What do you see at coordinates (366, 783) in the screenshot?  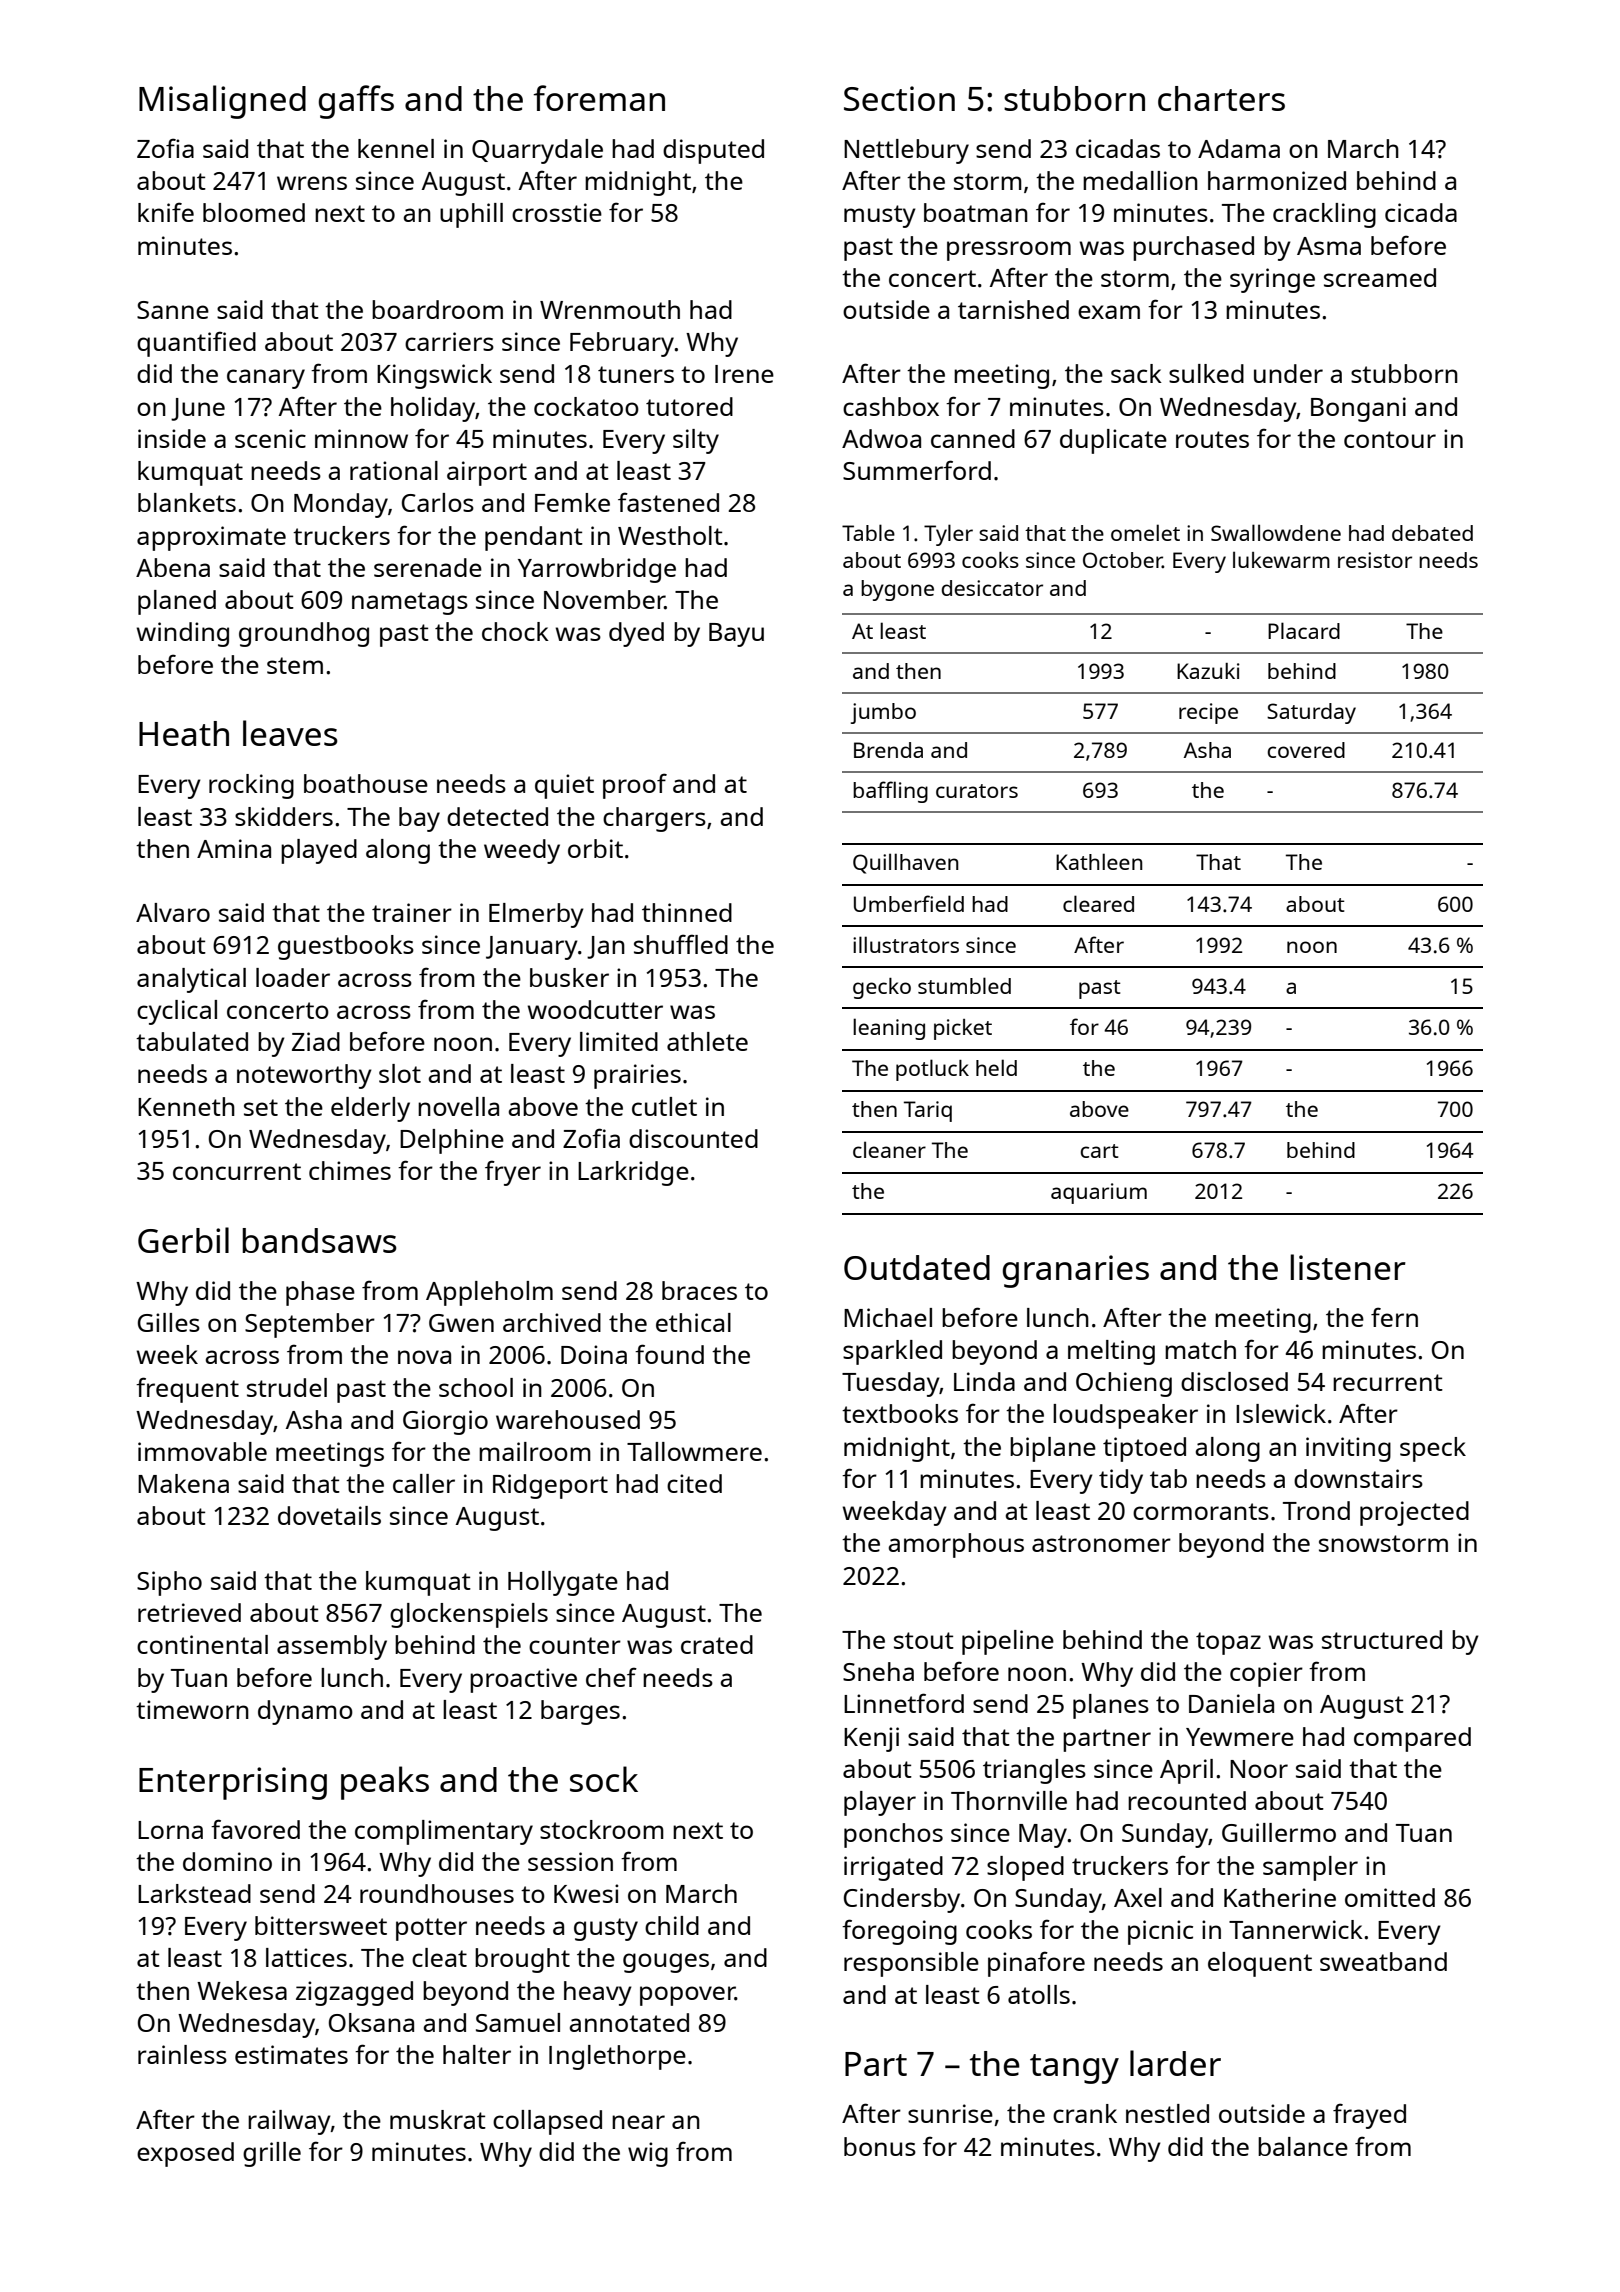 I see `boathouse` at bounding box center [366, 783].
